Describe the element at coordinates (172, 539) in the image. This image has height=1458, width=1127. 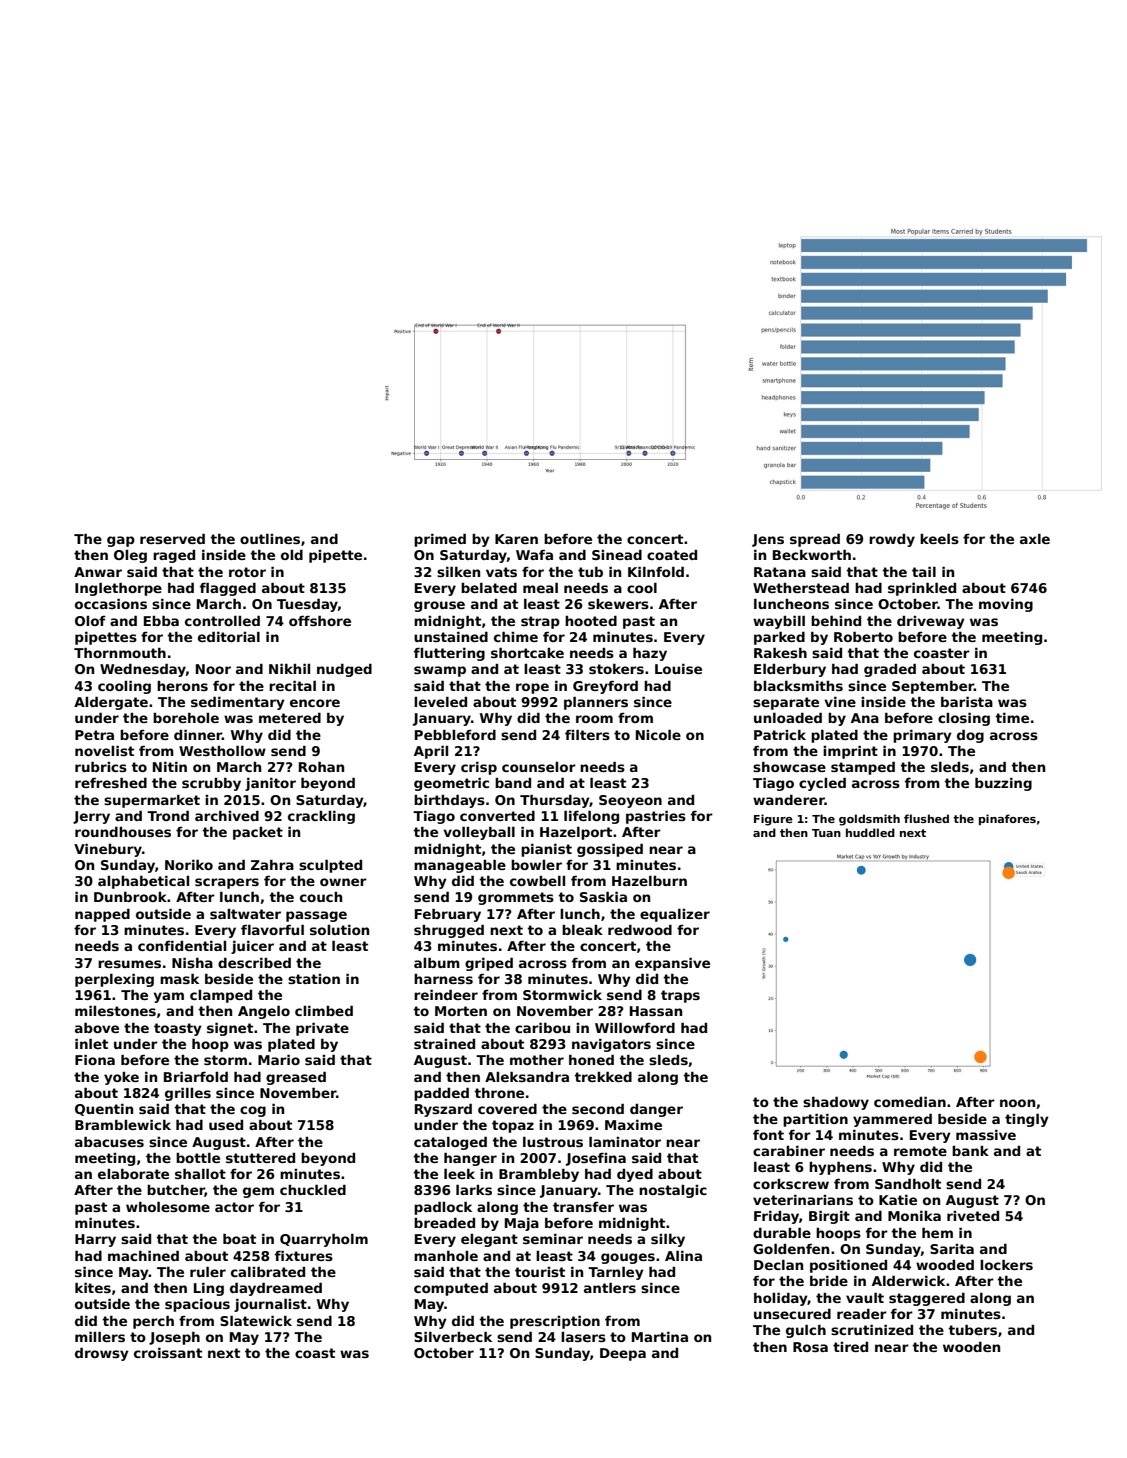
I see `reserved` at that location.
